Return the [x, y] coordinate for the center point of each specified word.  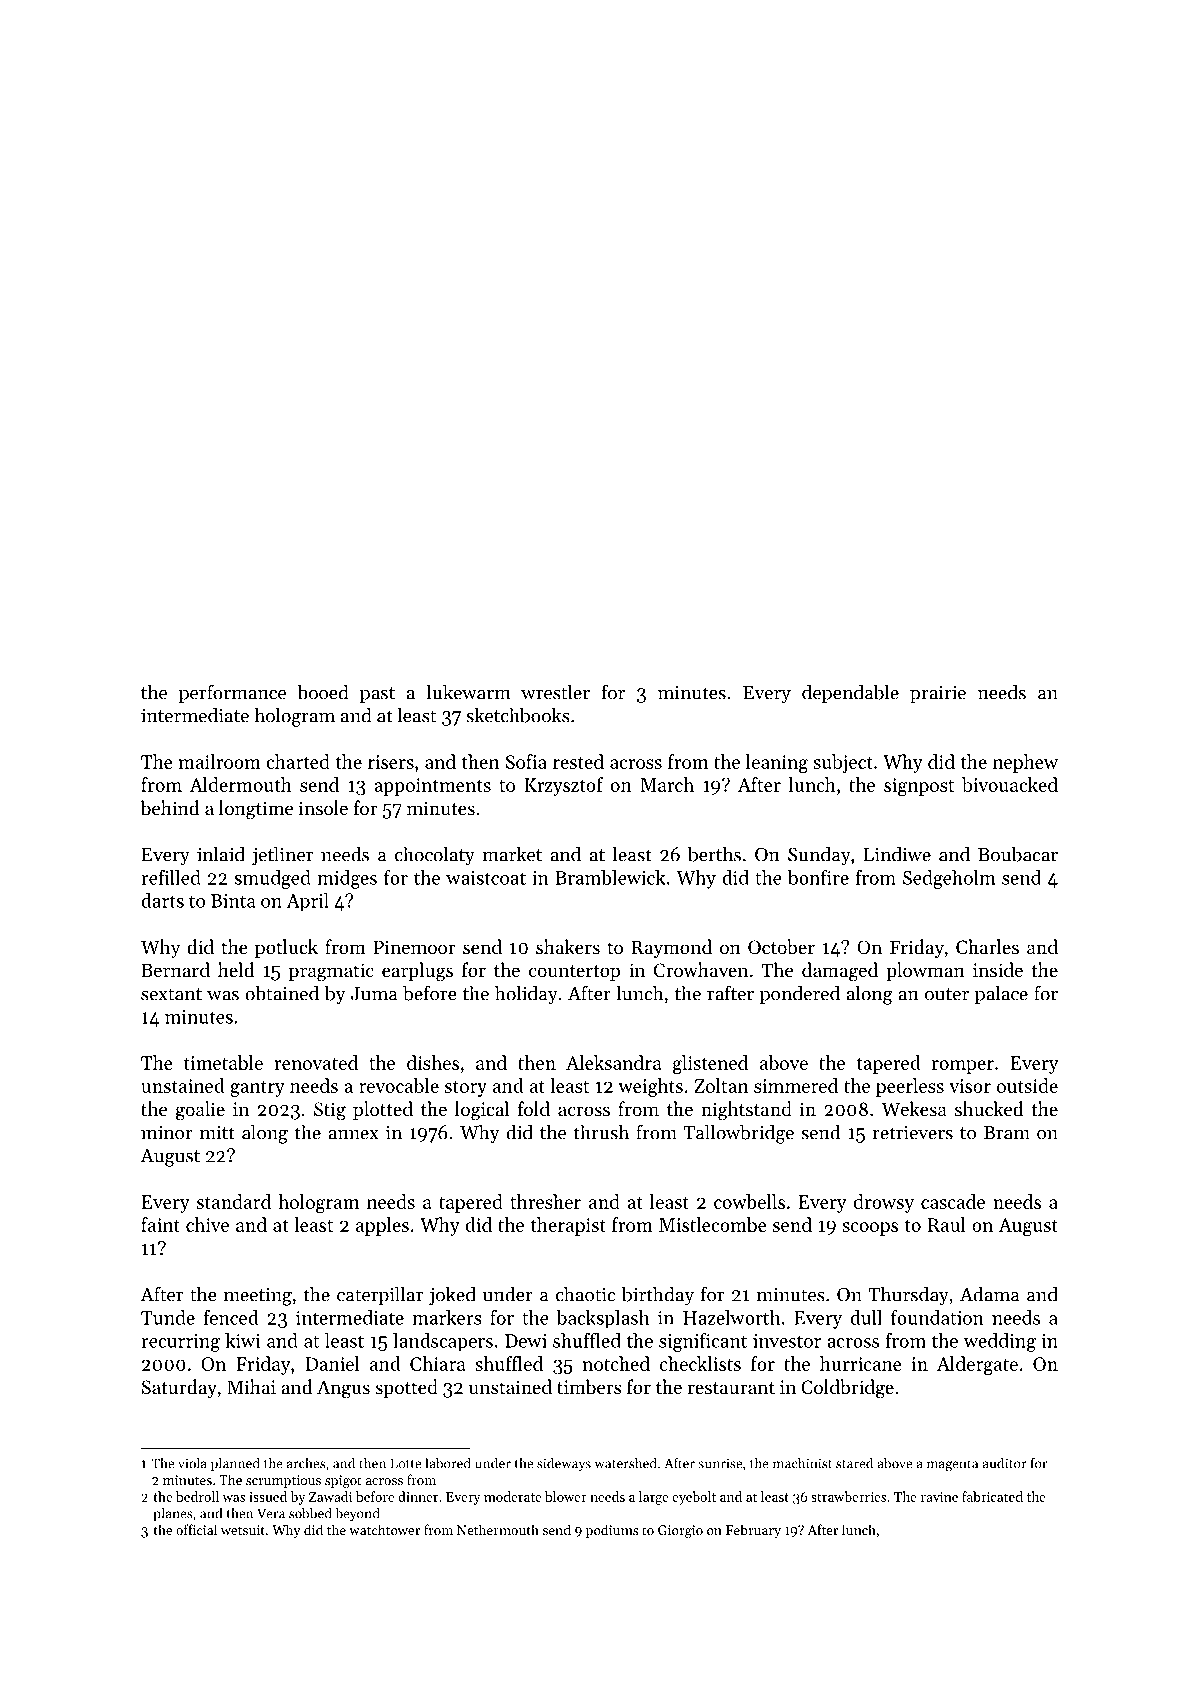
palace [1001, 994]
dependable [850, 693]
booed [323, 692]
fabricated [992, 1496]
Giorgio [680, 1531]
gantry [257, 1089]
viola [192, 1463]
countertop [574, 973]
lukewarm [468, 692]
